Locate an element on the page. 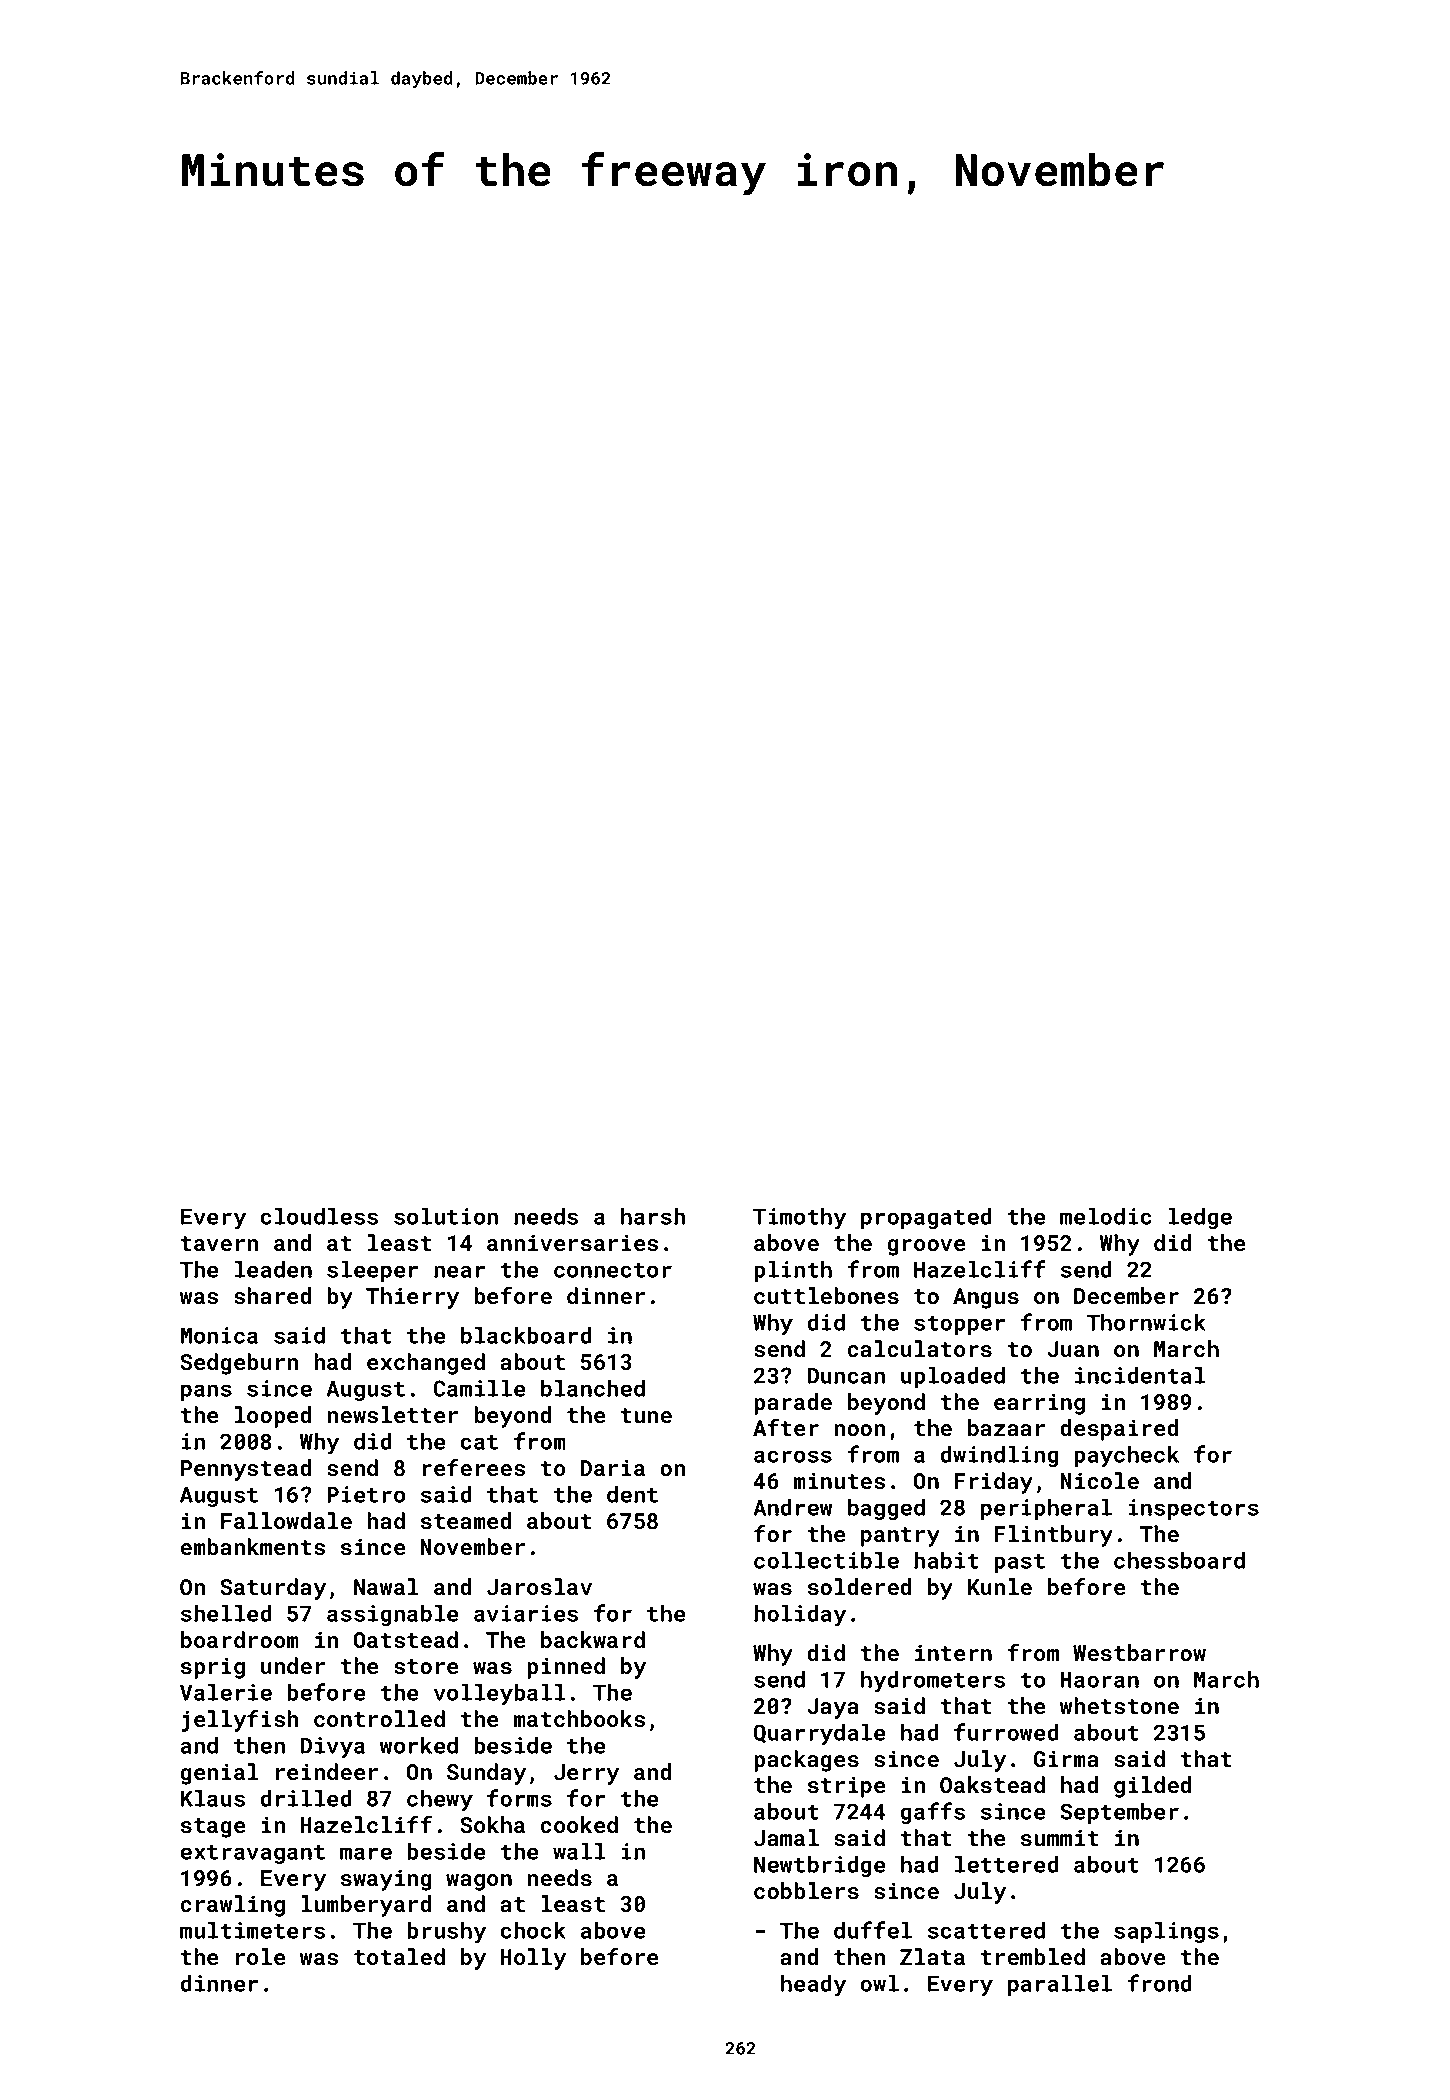  matchbooks is located at coordinates (579, 1718).
